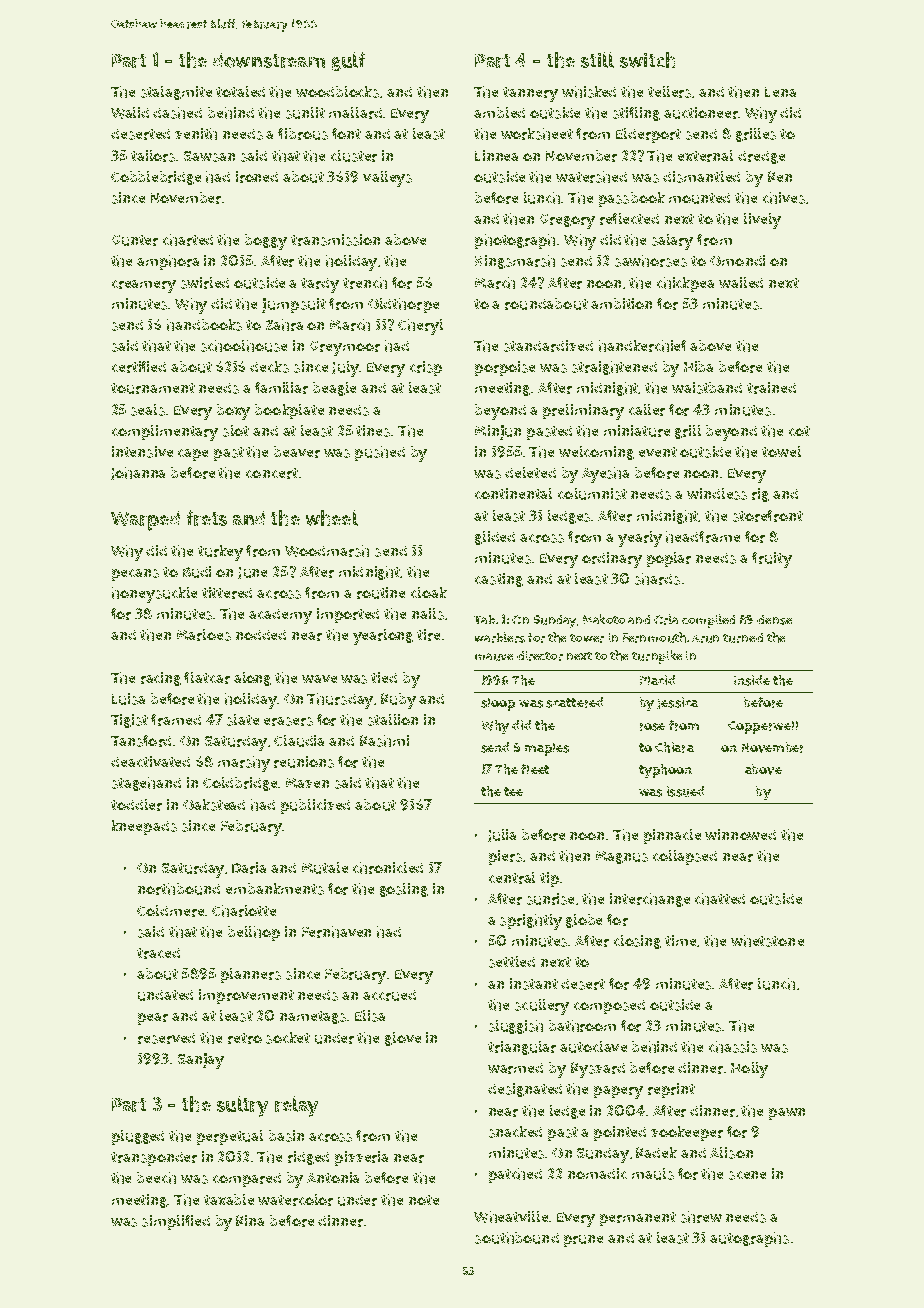  What do you see at coordinates (647, 60) in the screenshot?
I see `switch` at bounding box center [647, 60].
